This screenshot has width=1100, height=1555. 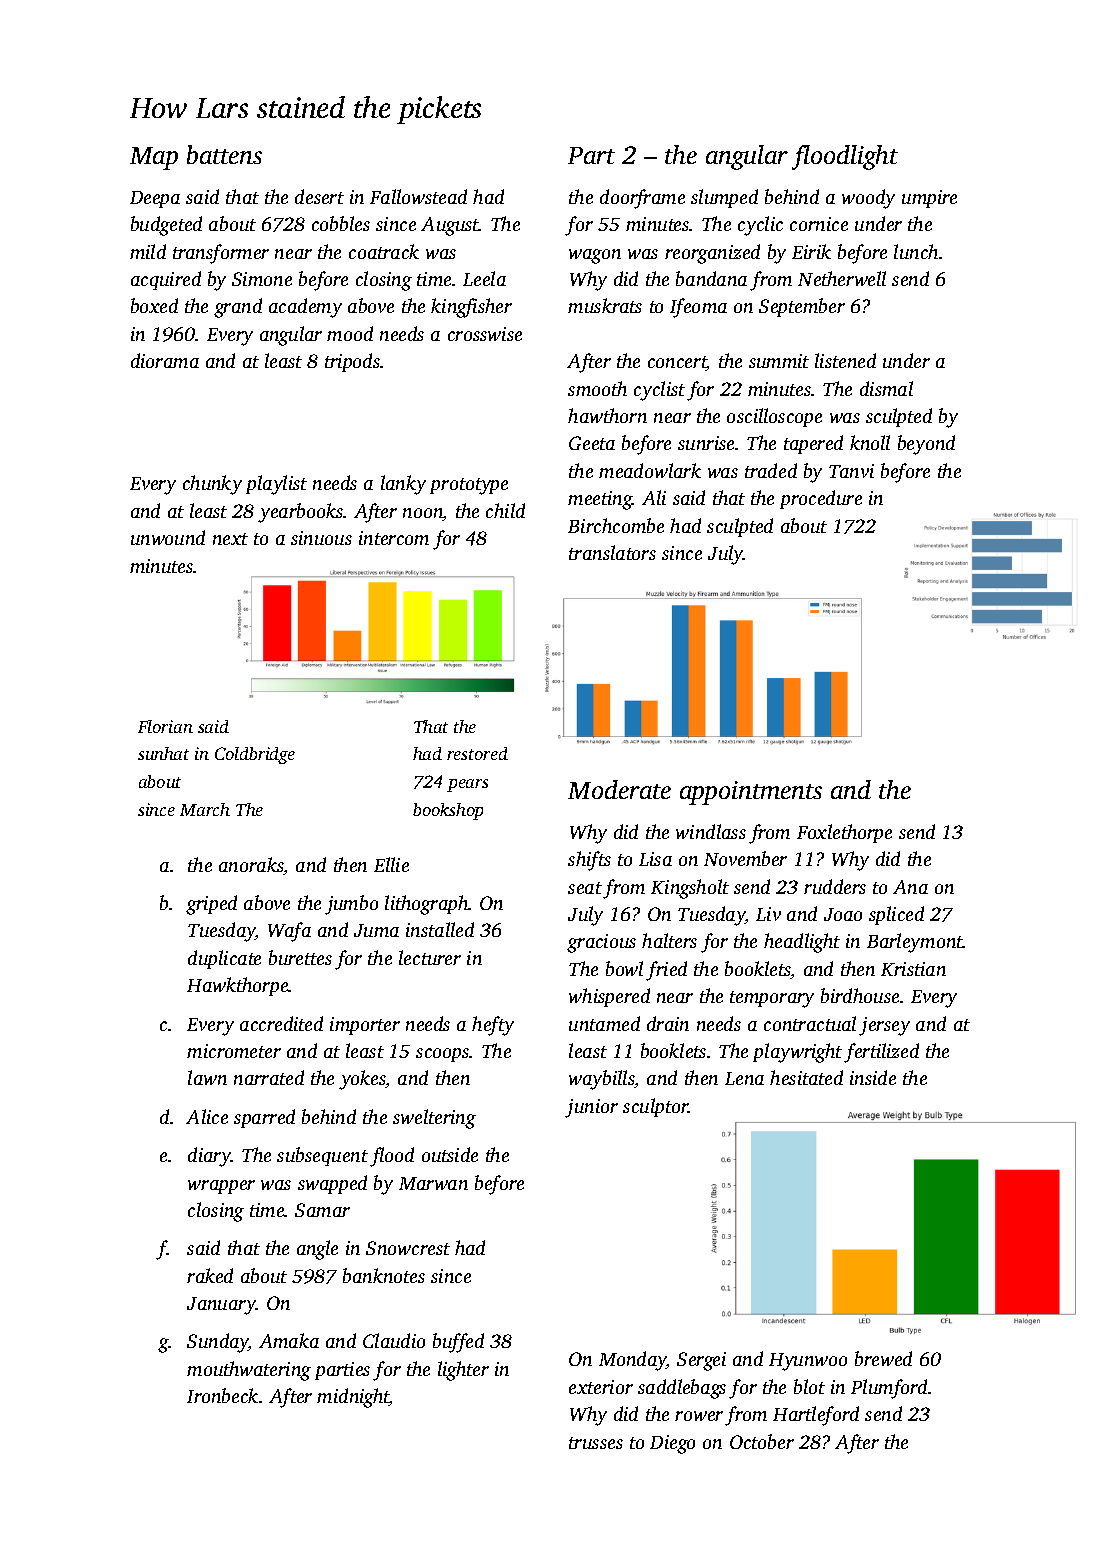 I want to click on installed, so click(x=440, y=929).
